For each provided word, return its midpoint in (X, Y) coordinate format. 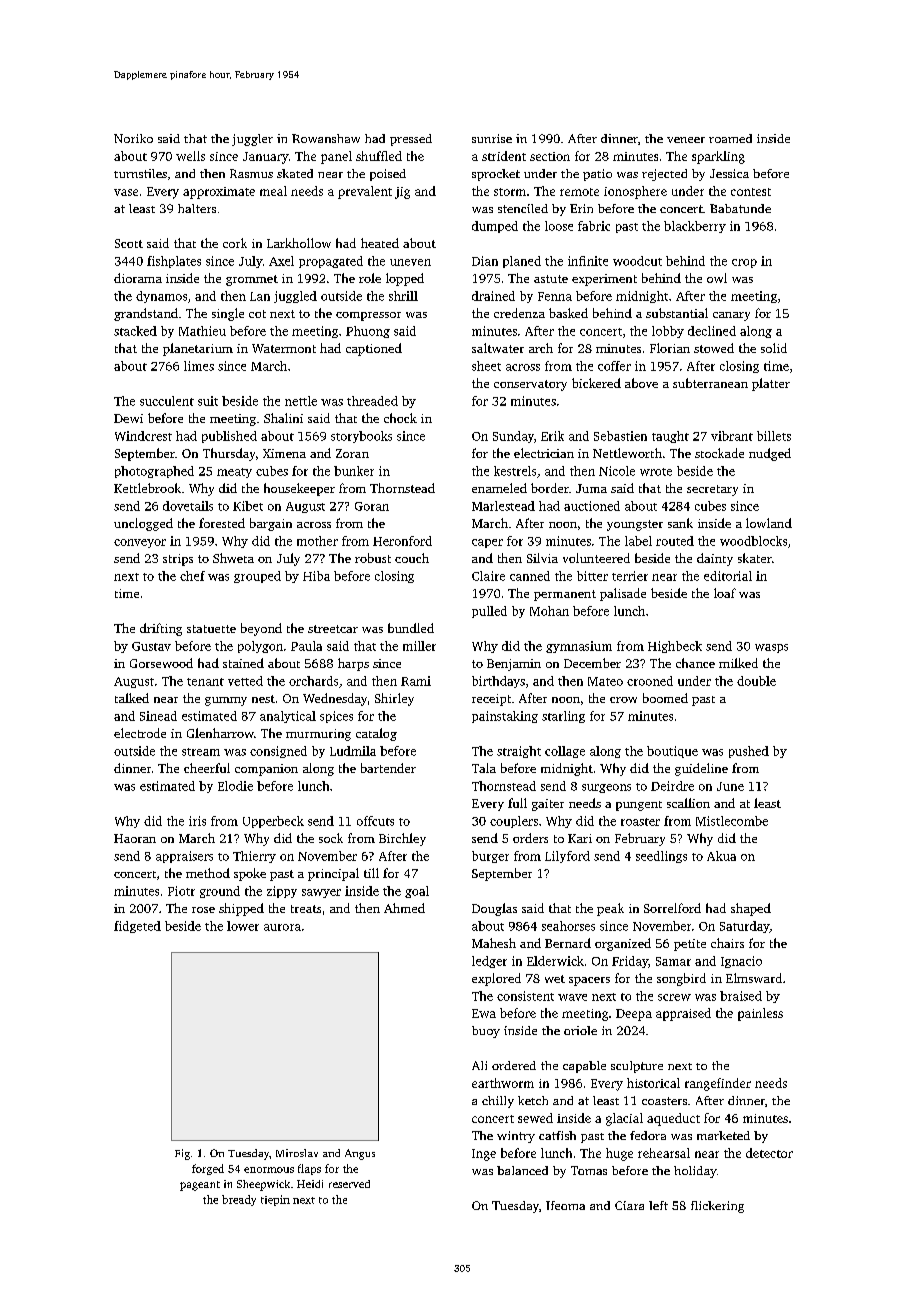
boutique (672, 752)
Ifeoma (565, 1205)
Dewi (128, 418)
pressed (411, 140)
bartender (388, 768)
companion (266, 770)
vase (126, 192)
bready (239, 1200)
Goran (372, 506)
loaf (725, 593)
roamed (730, 138)
